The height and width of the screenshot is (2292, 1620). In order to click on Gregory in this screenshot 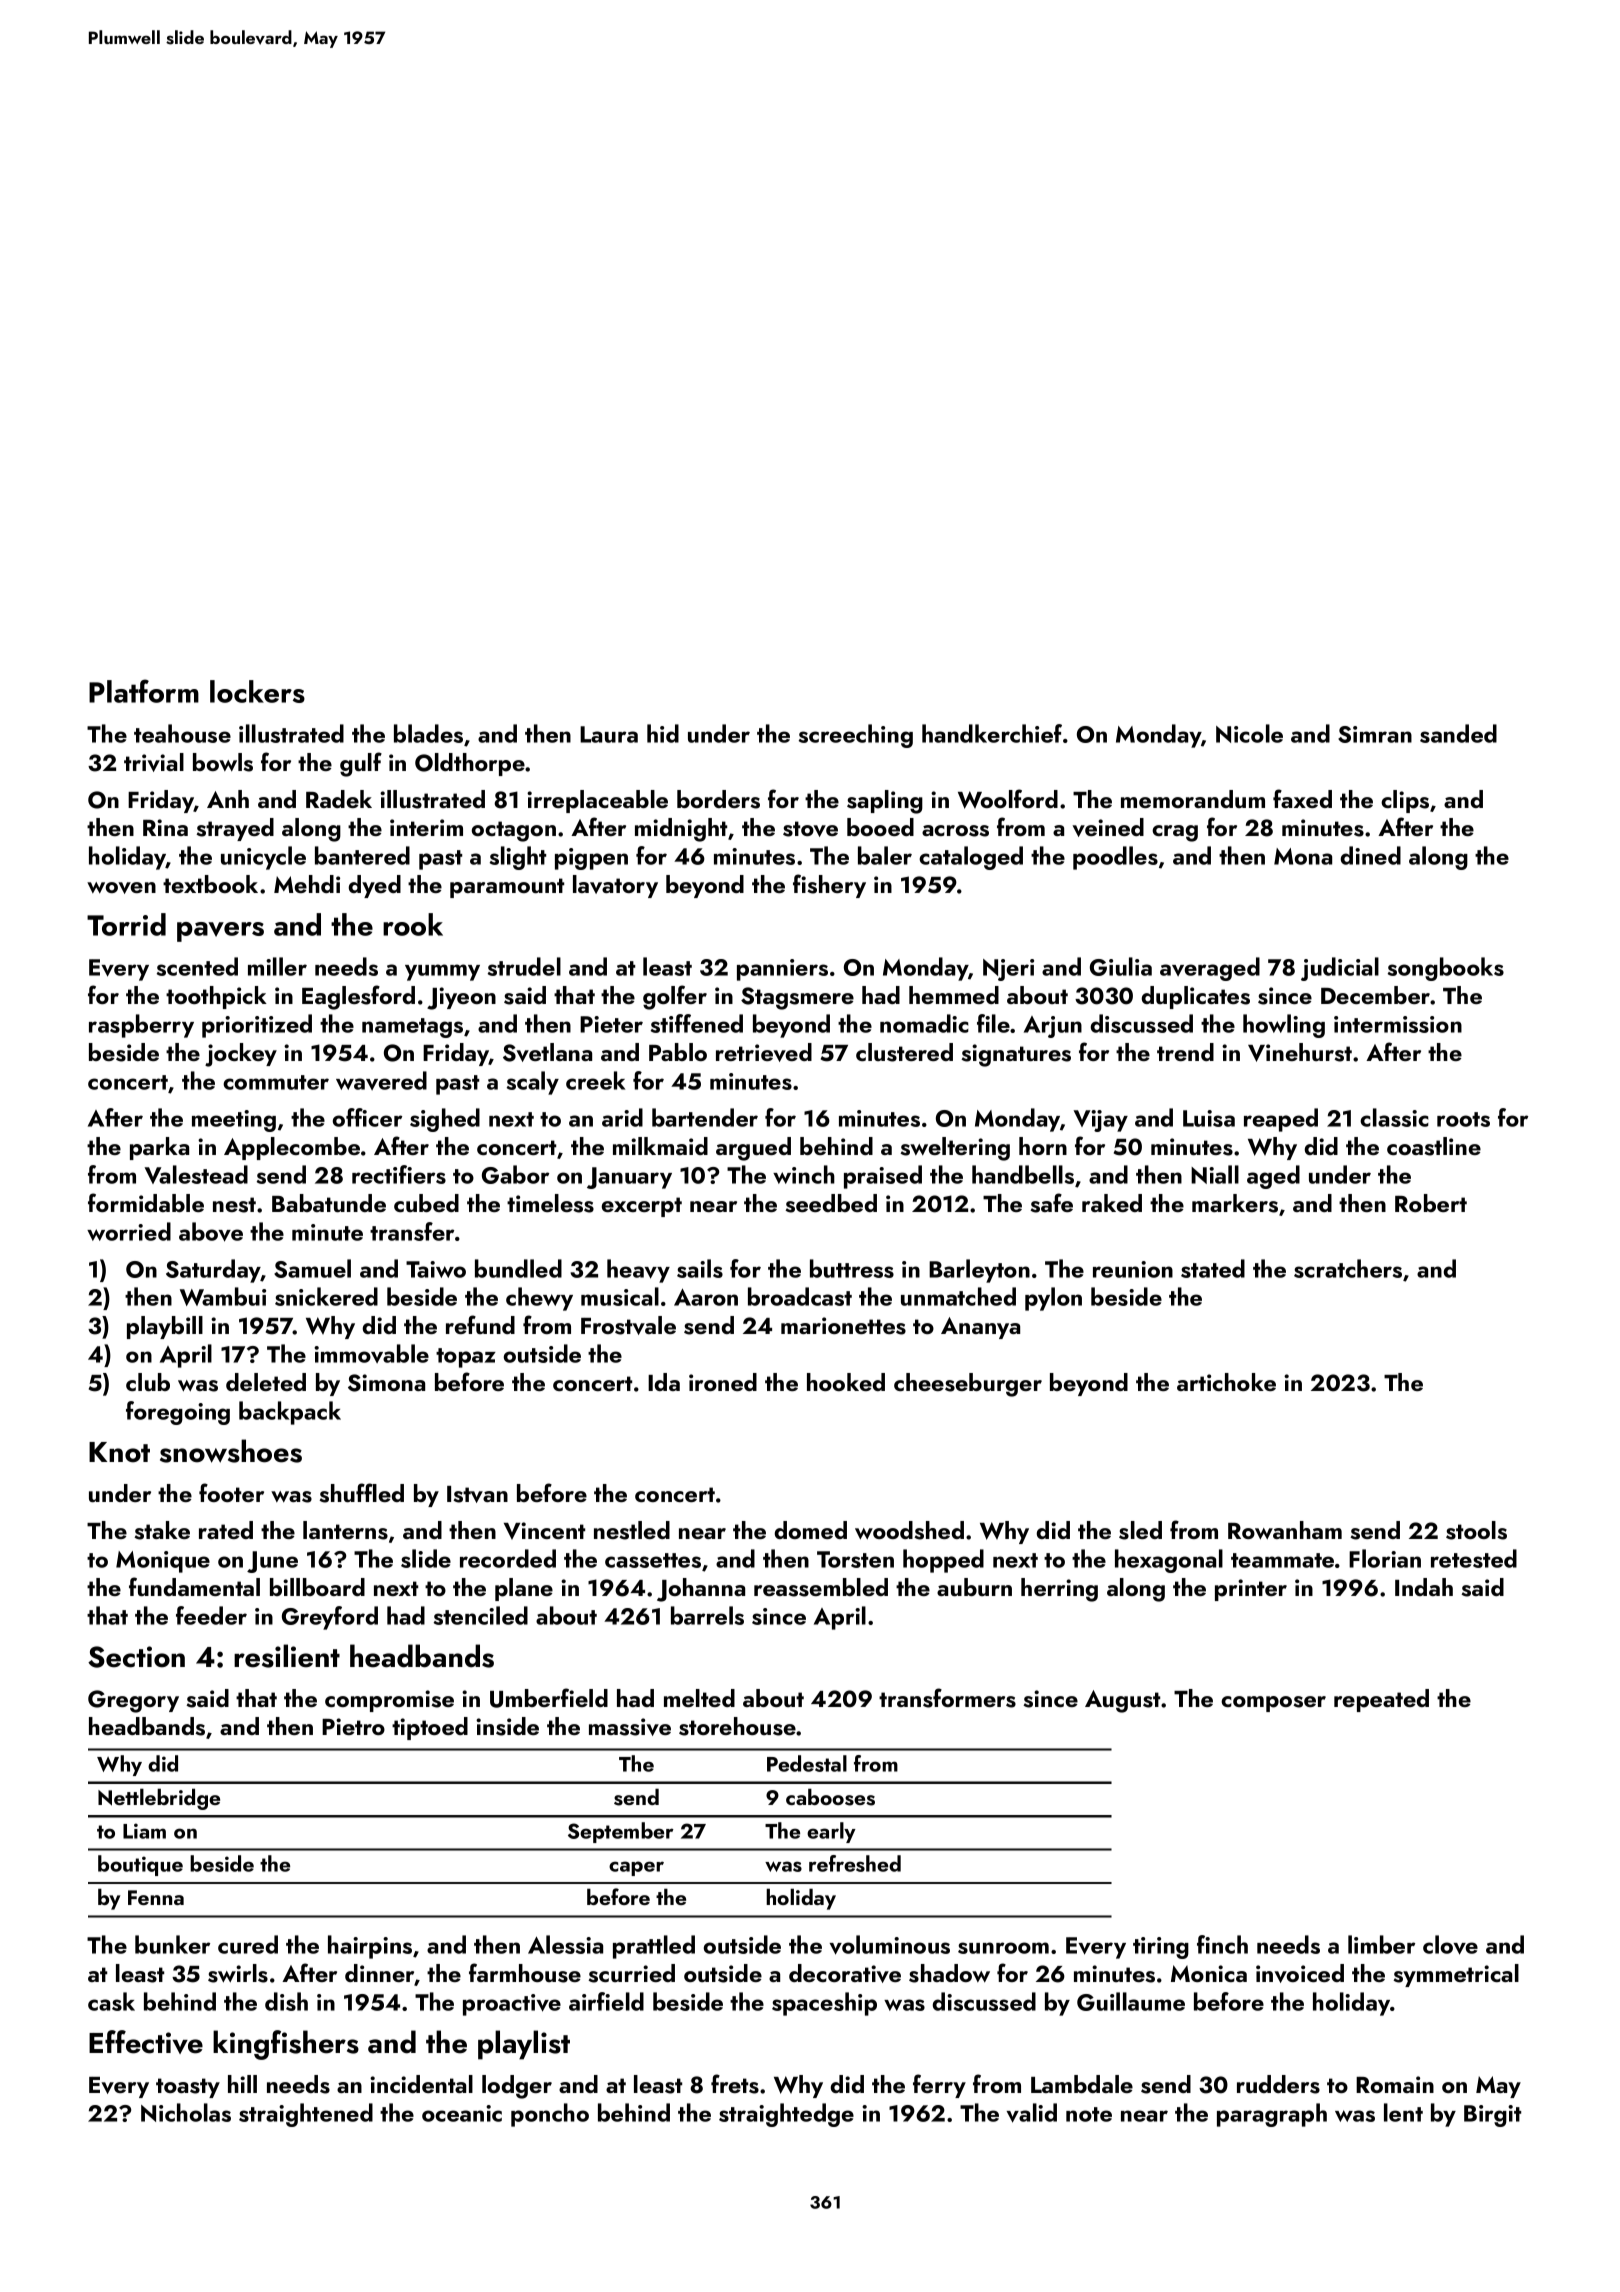, I will do `click(133, 1701)`.
